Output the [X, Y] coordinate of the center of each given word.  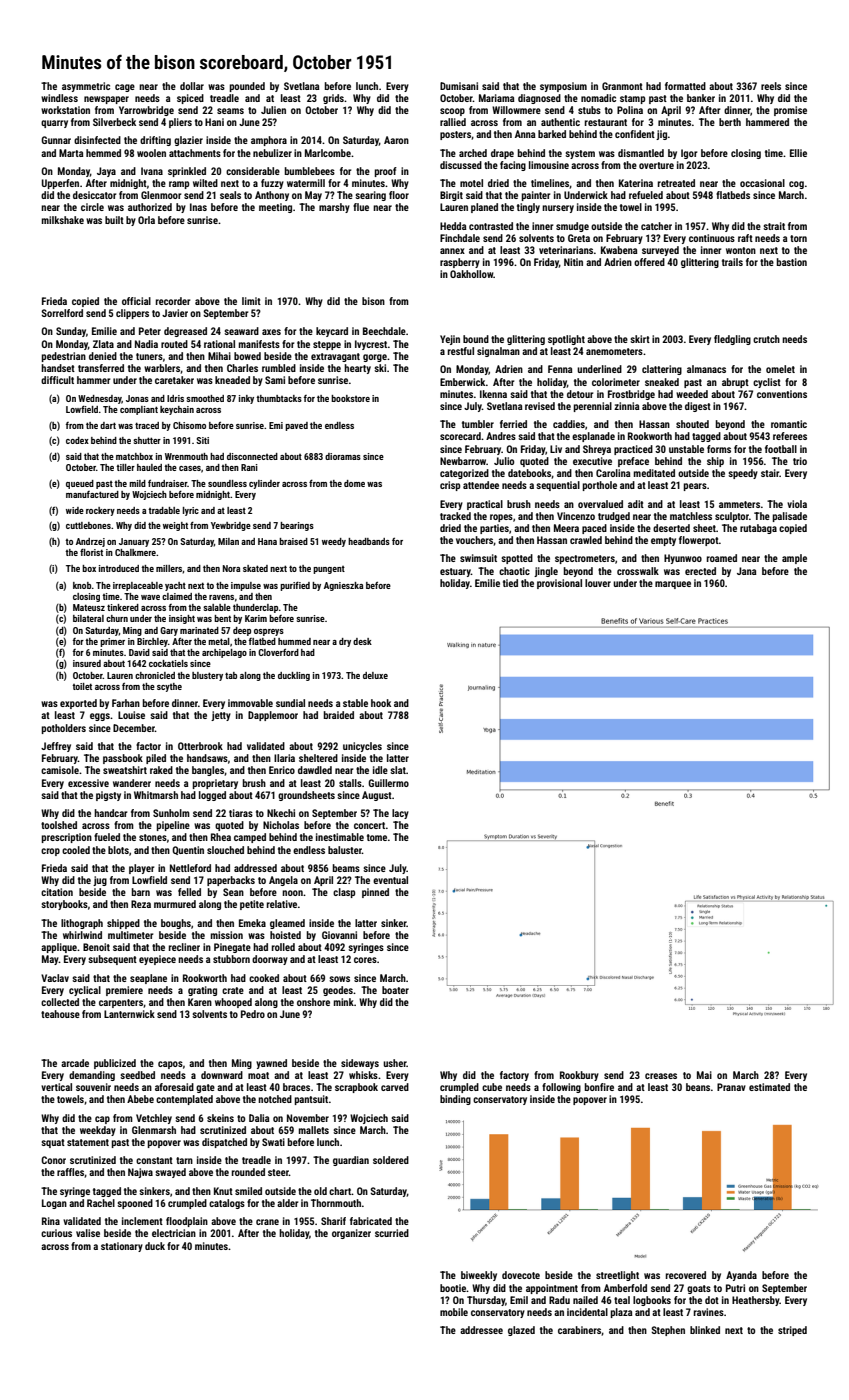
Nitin [573, 262]
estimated [769, 1087]
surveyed [660, 251]
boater [395, 990]
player [142, 869]
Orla [146, 220]
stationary [122, 1247]
